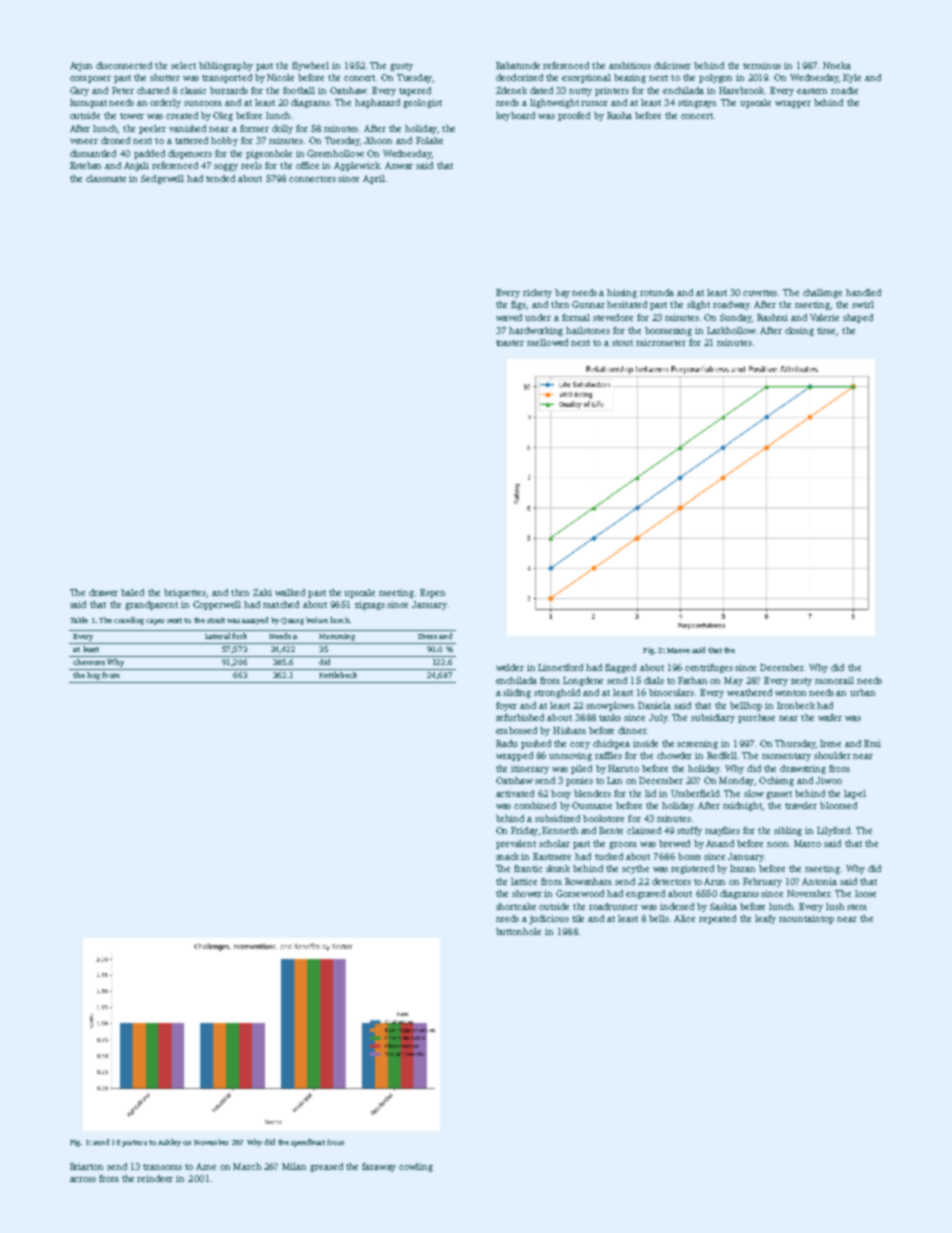 The height and width of the screenshot is (1233, 952). What do you see at coordinates (224, 141) in the screenshot?
I see `hobby` at bounding box center [224, 141].
